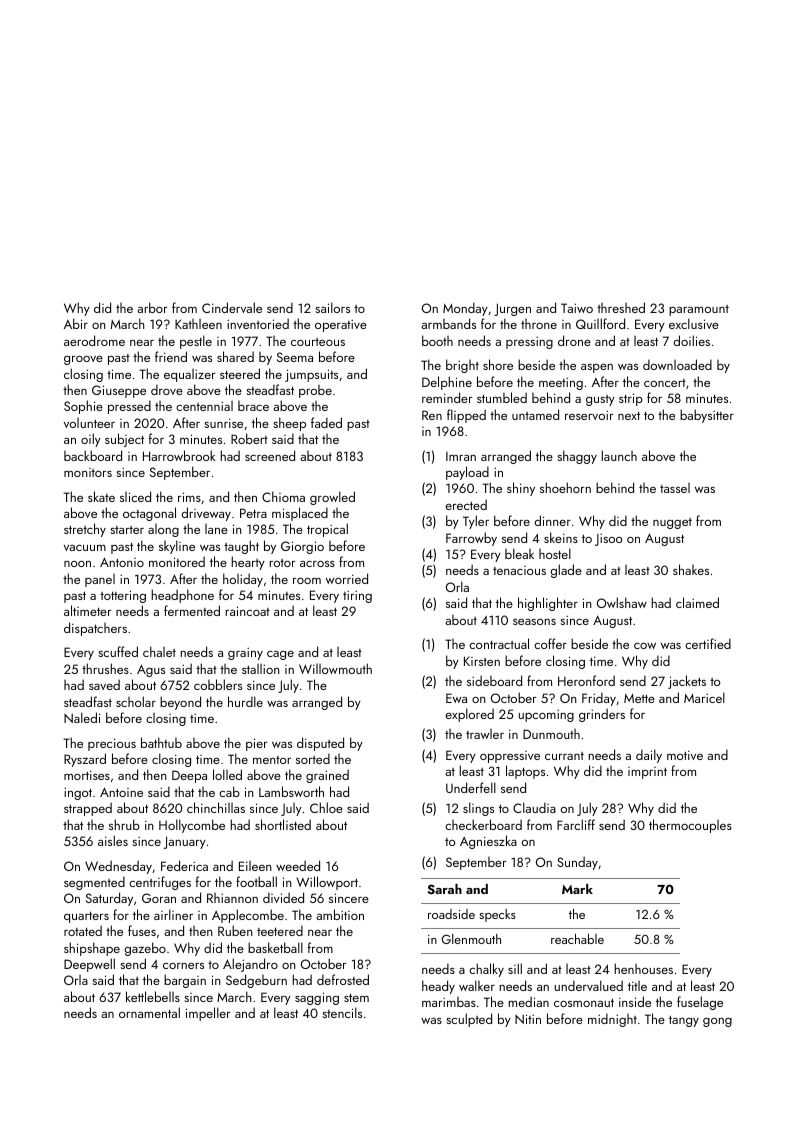 The image size is (799, 1134). I want to click on bleak, so click(519, 553).
